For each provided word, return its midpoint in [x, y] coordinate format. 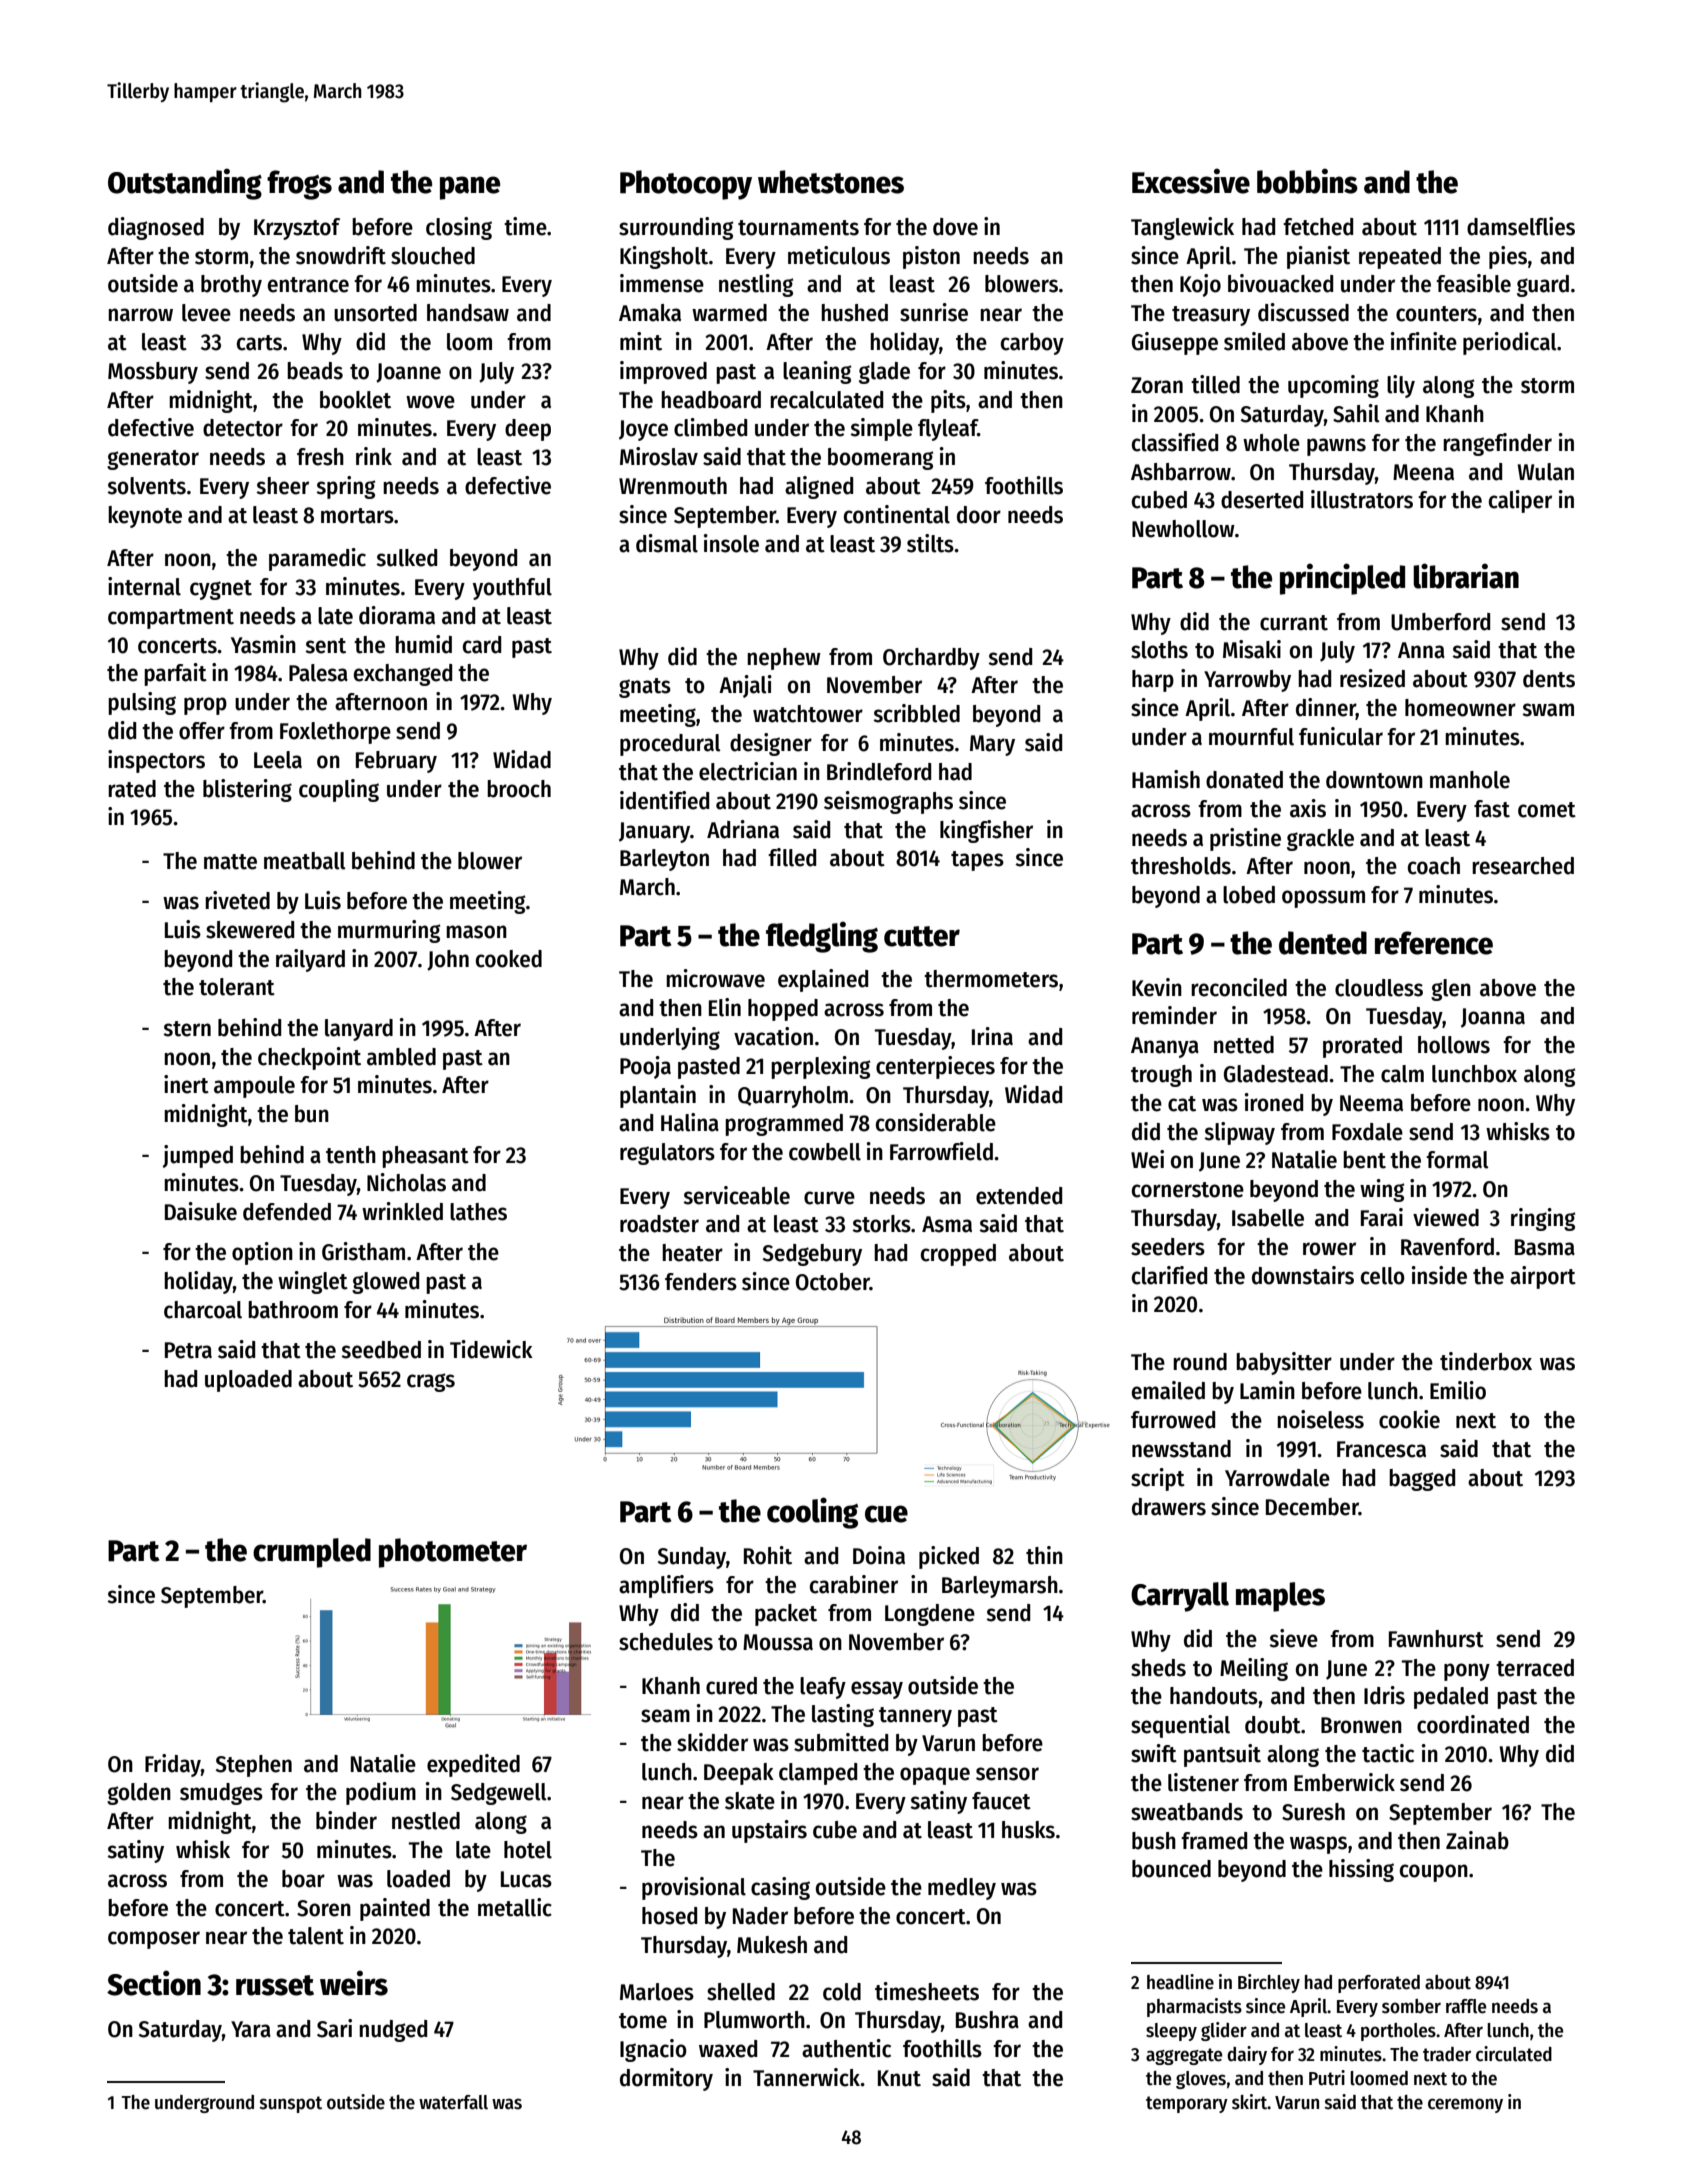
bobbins [1307, 181]
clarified [1169, 1275]
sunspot [291, 2104]
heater [692, 1253]
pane [470, 188]
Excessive [1191, 181]
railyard [310, 960]
